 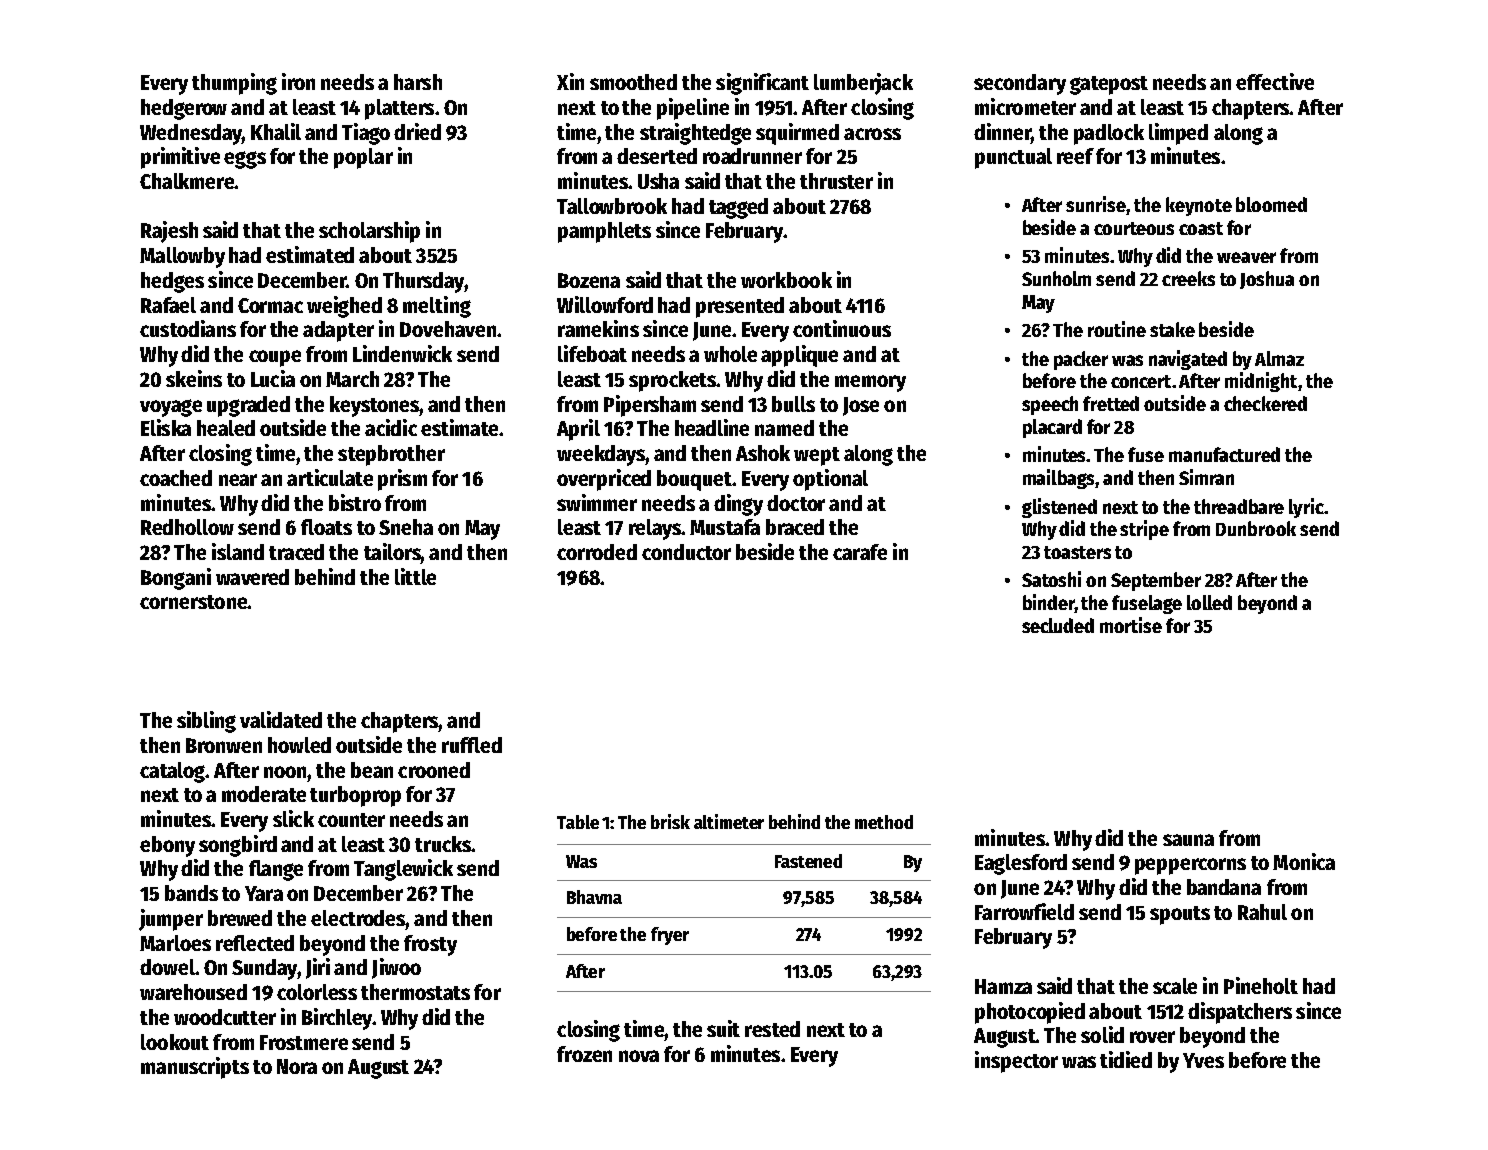 What do you see at coordinates (584, 1054) in the screenshot?
I see `frozen` at bounding box center [584, 1054].
